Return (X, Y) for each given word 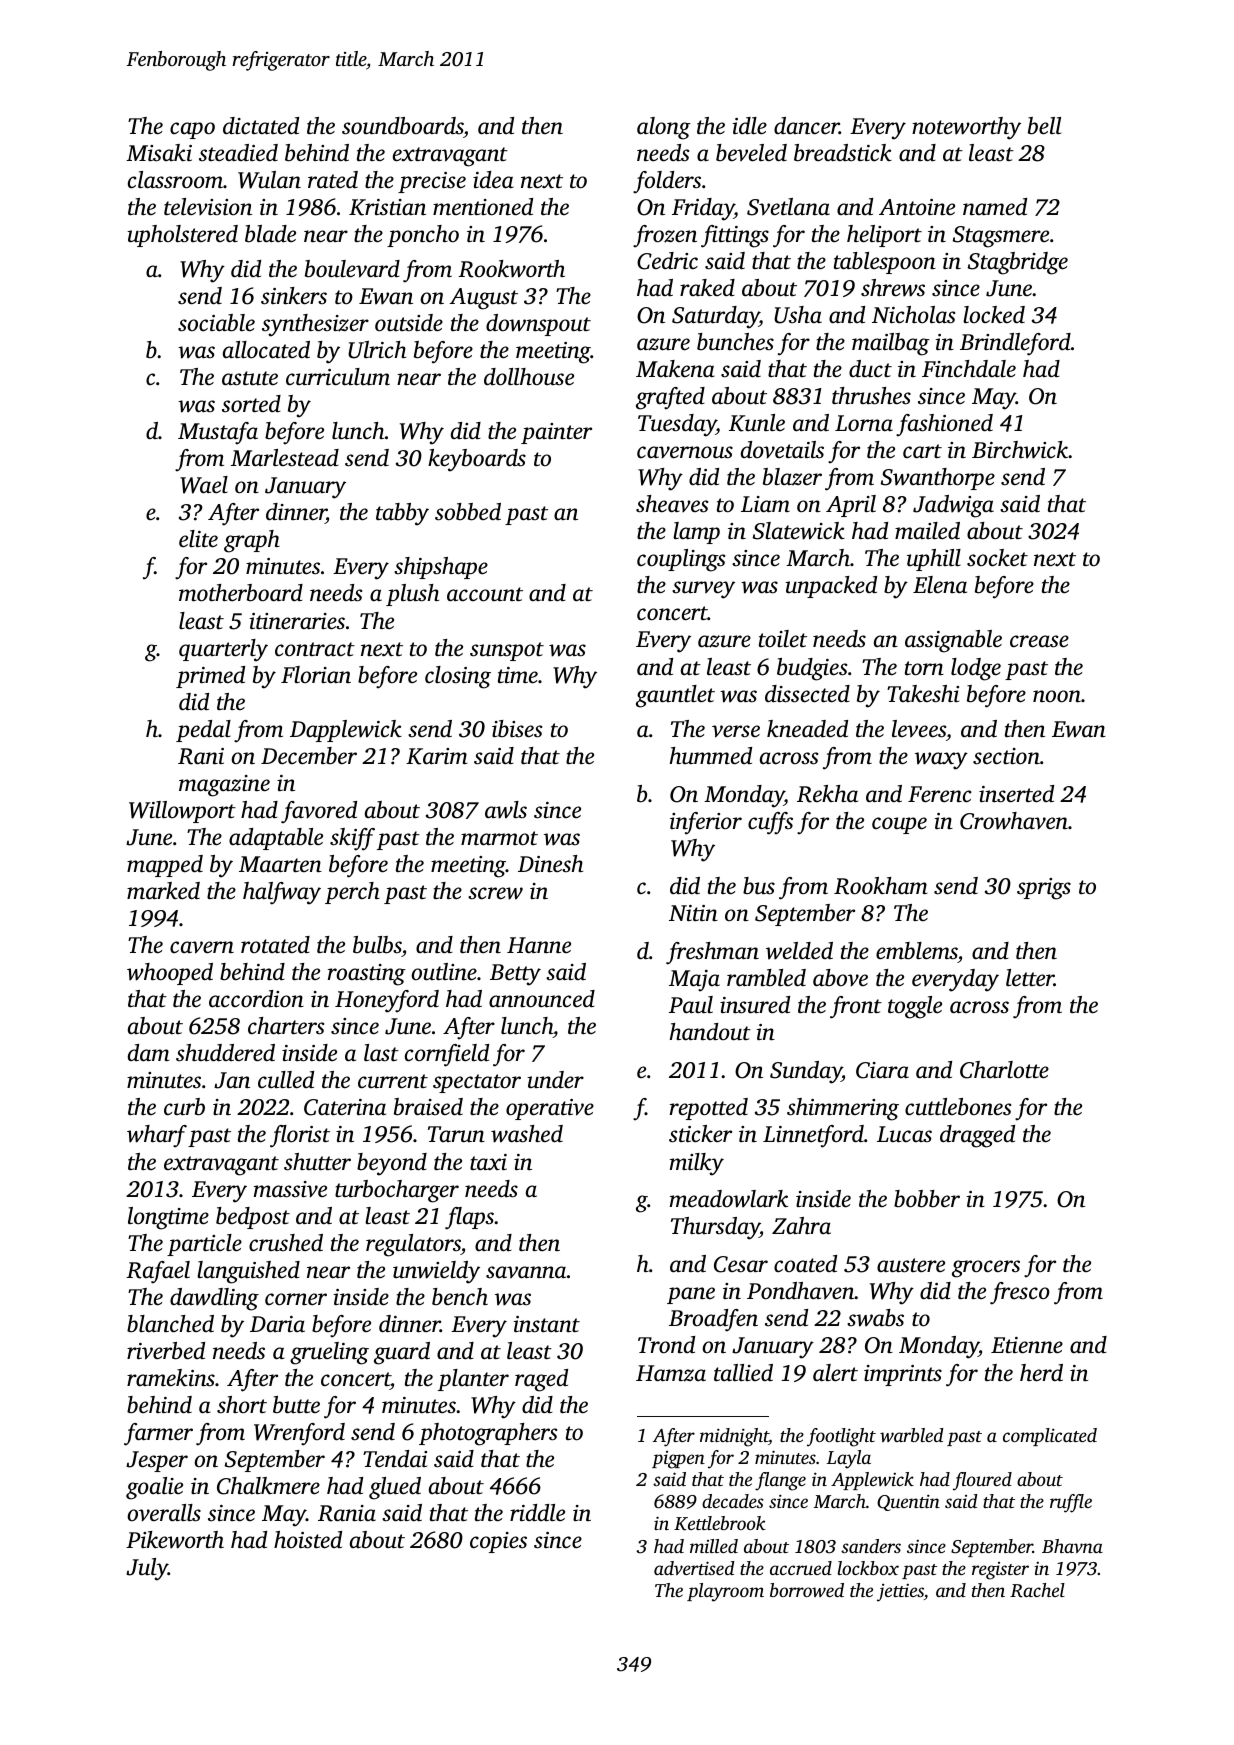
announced (542, 999)
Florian (316, 674)
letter (1030, 977)
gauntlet (675, 696)
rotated (275, 944)
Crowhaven (1014, 821)
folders (667, 182)
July (147, 1569)
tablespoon (885, 263)
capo (192, 130)
